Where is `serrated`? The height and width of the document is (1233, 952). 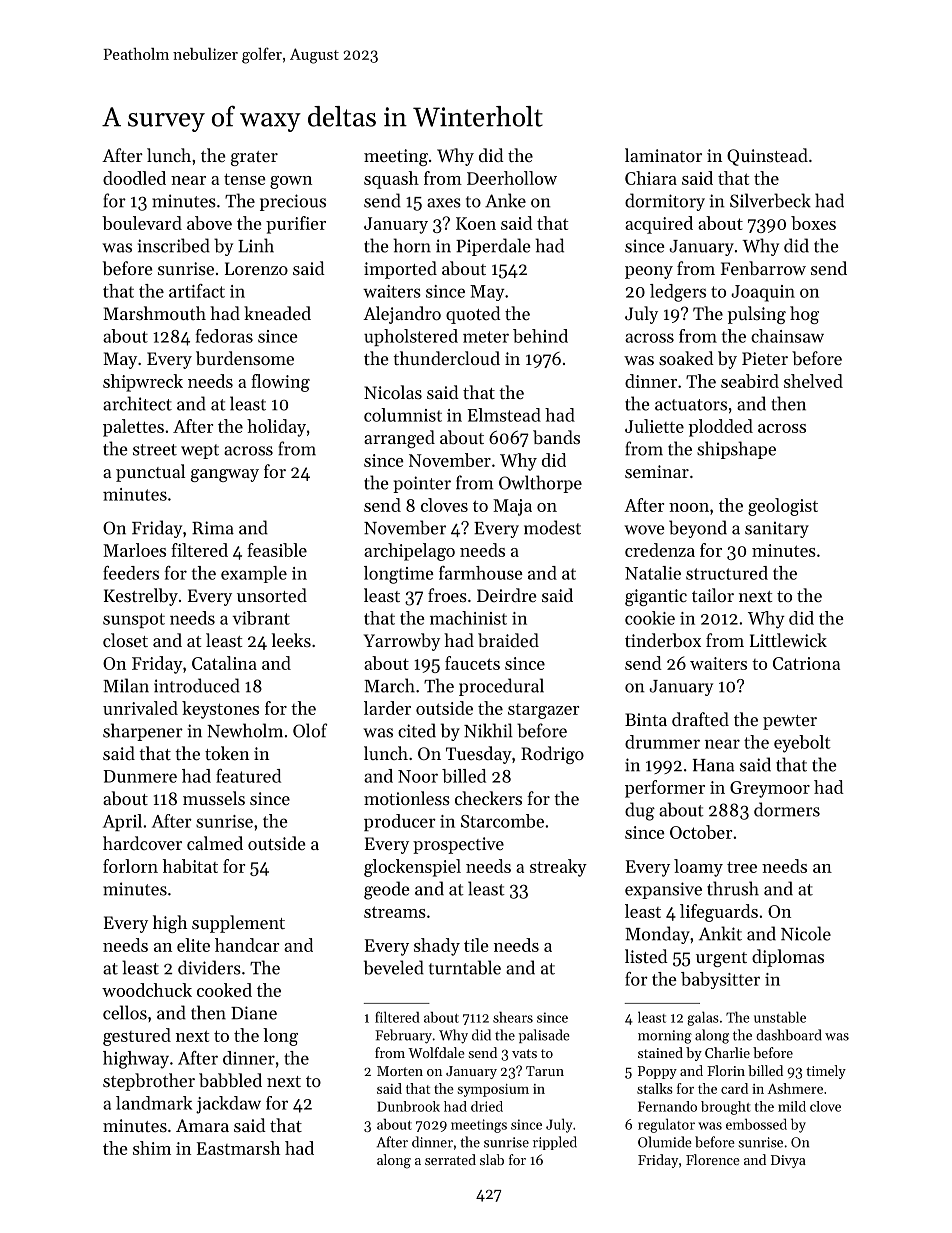
serrated is located at coordinates (450, 1159).
